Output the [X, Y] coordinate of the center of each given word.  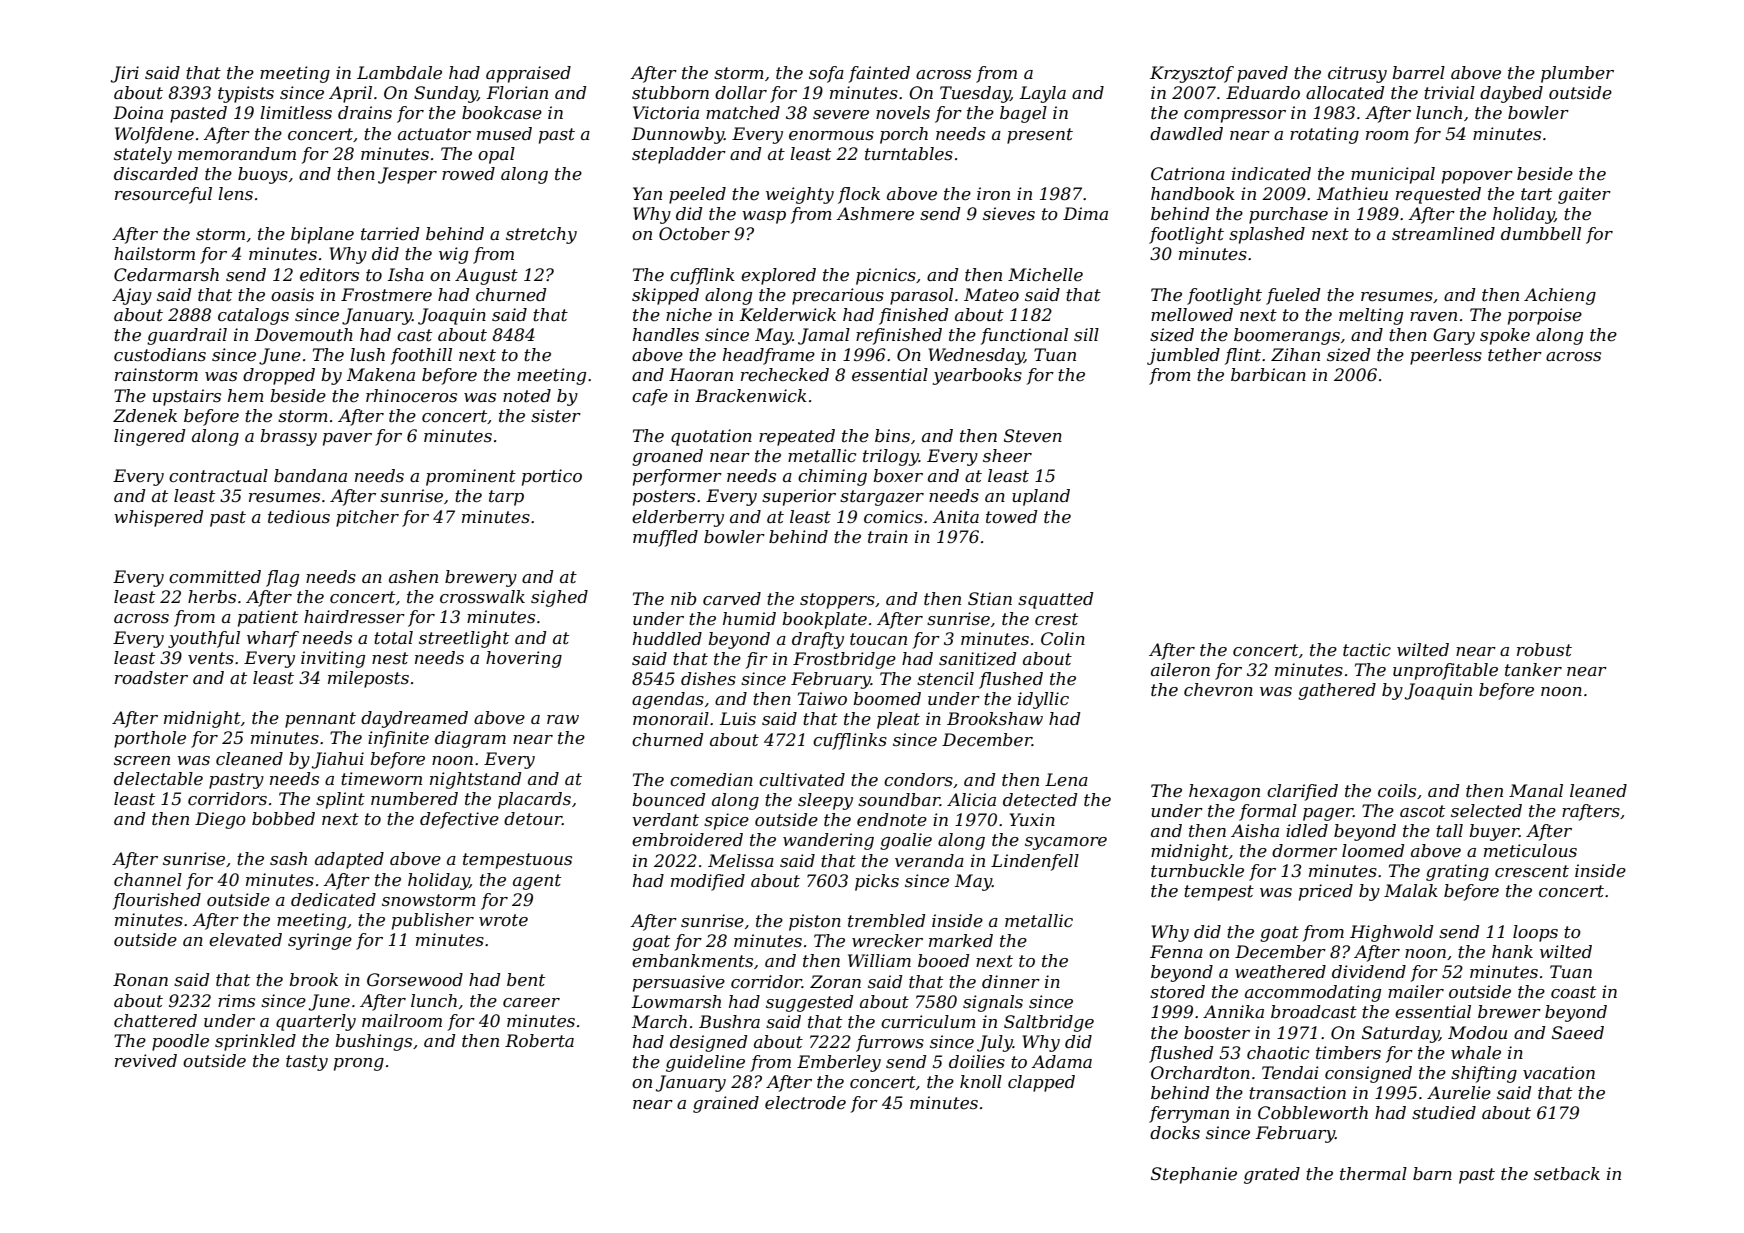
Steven [1033, 435]
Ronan [140, 979]
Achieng [1560, 296]
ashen [413, 576]
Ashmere [875, 213]
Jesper [407, 175]
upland [1041, 497]
